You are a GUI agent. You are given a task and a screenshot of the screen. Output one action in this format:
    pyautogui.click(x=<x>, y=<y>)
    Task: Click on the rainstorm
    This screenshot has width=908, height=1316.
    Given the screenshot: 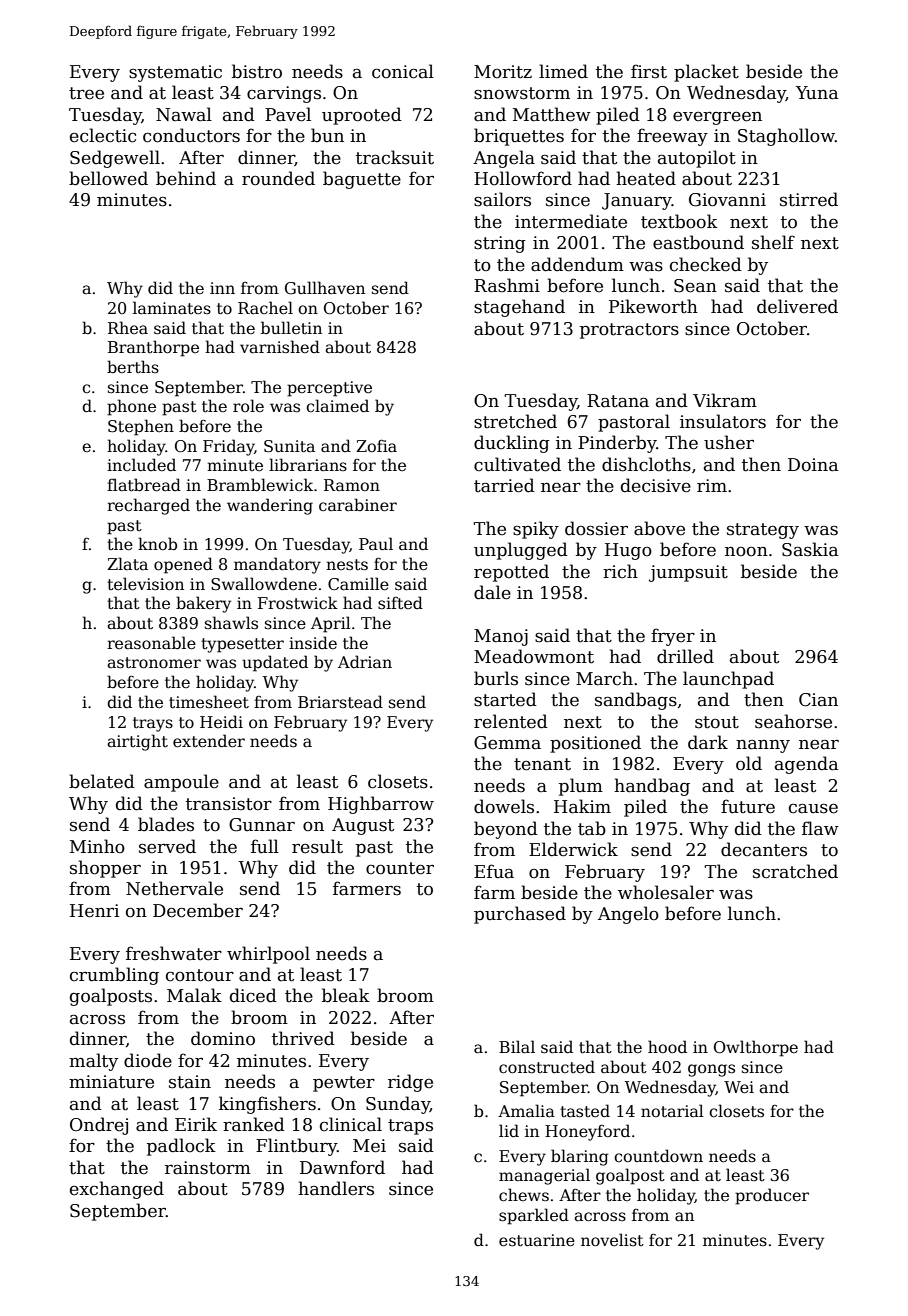 What is the action you would take?
    pyautogui.click(x=208, y=1168)
